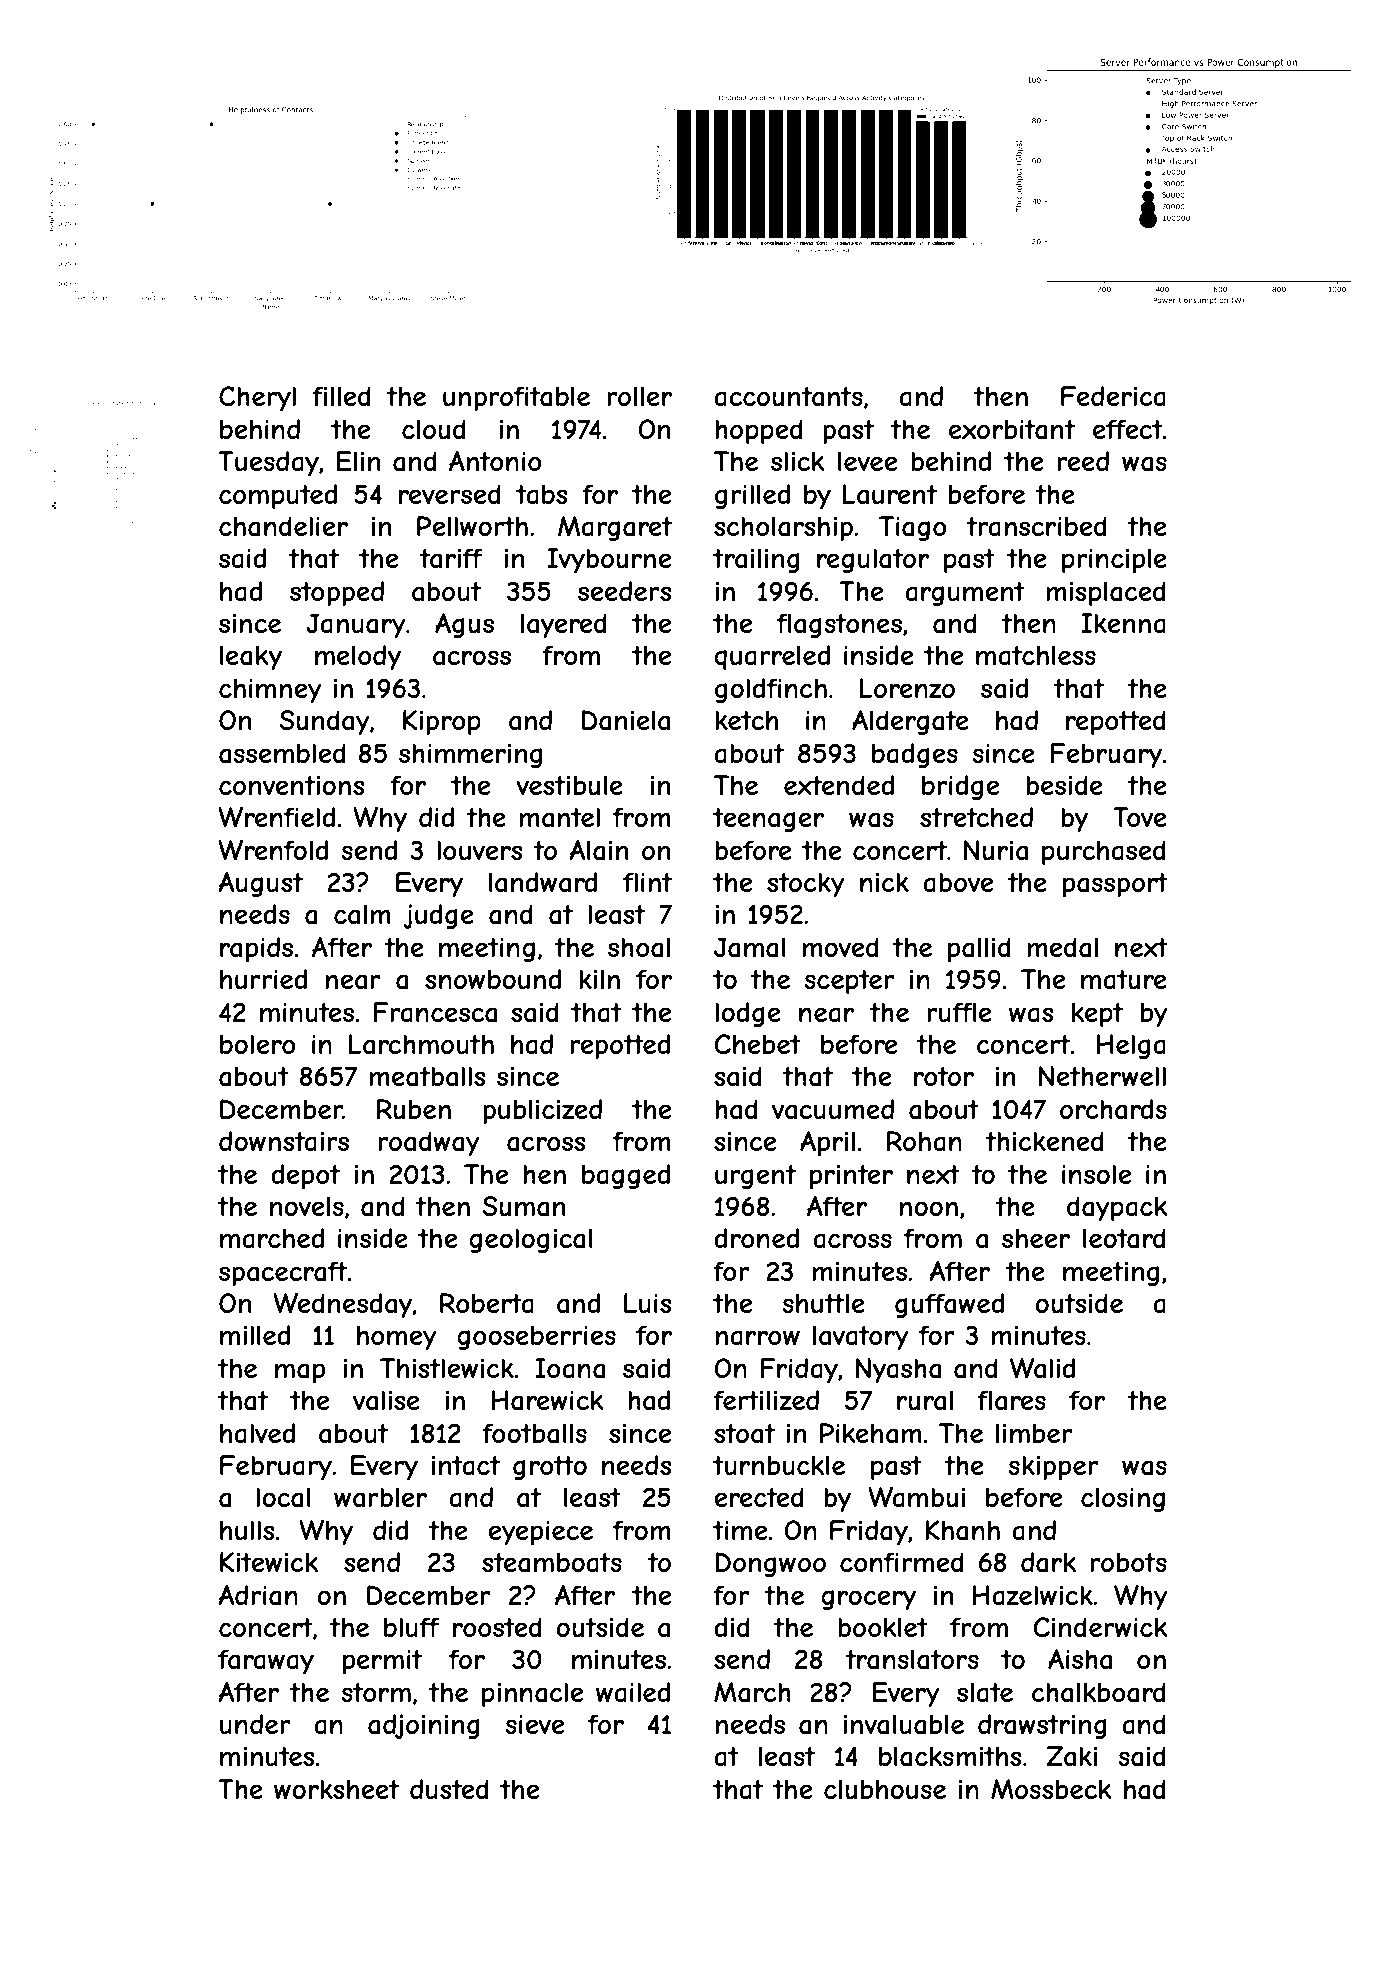 The image size is (1386, 1969). What do you see at coordinates (963, 1530) in the screenshot?
I see `Khanh` at bounding box center [963, 1530].
